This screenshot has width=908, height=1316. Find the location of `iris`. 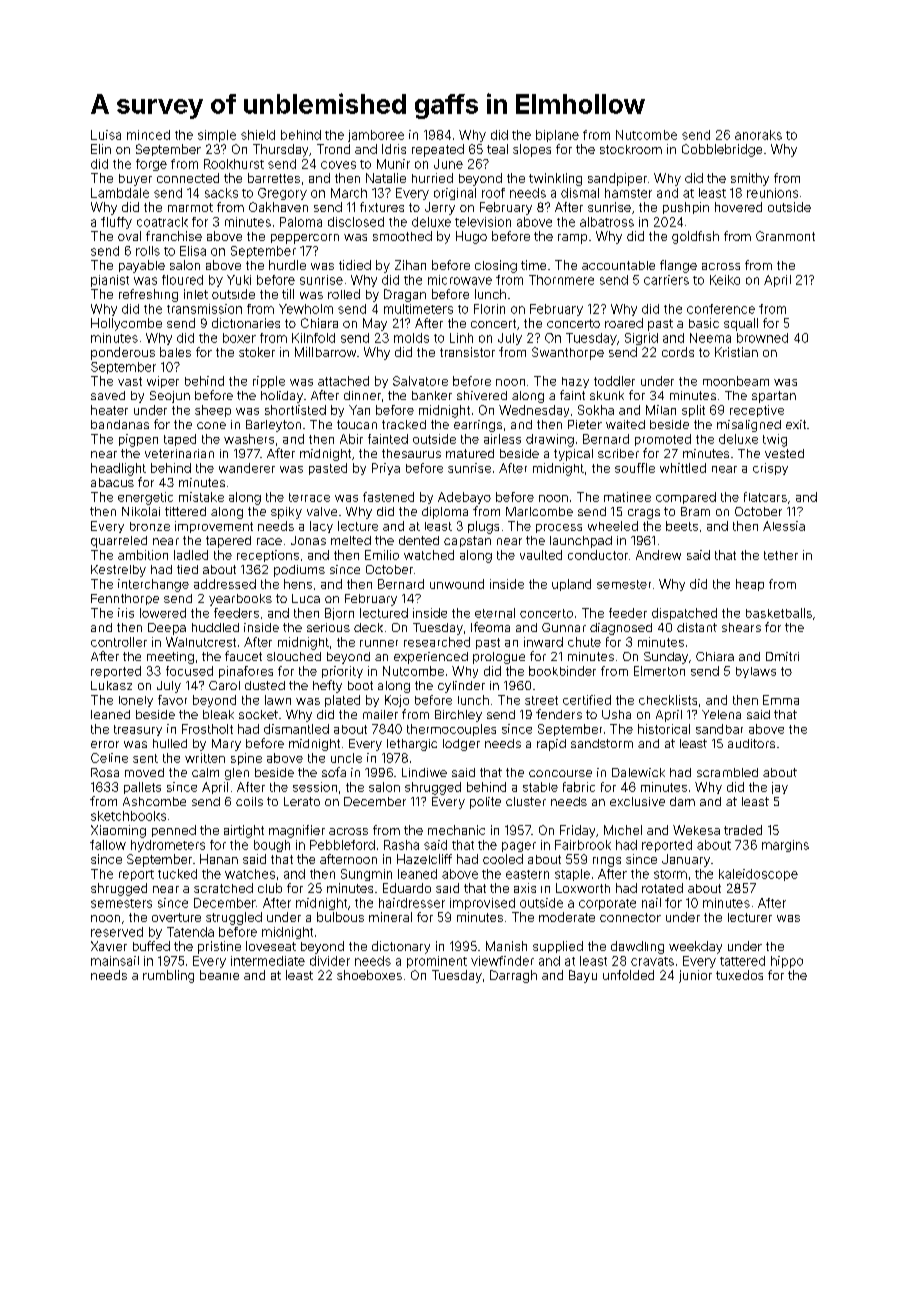

iris is located at coordinates (126, 613).
